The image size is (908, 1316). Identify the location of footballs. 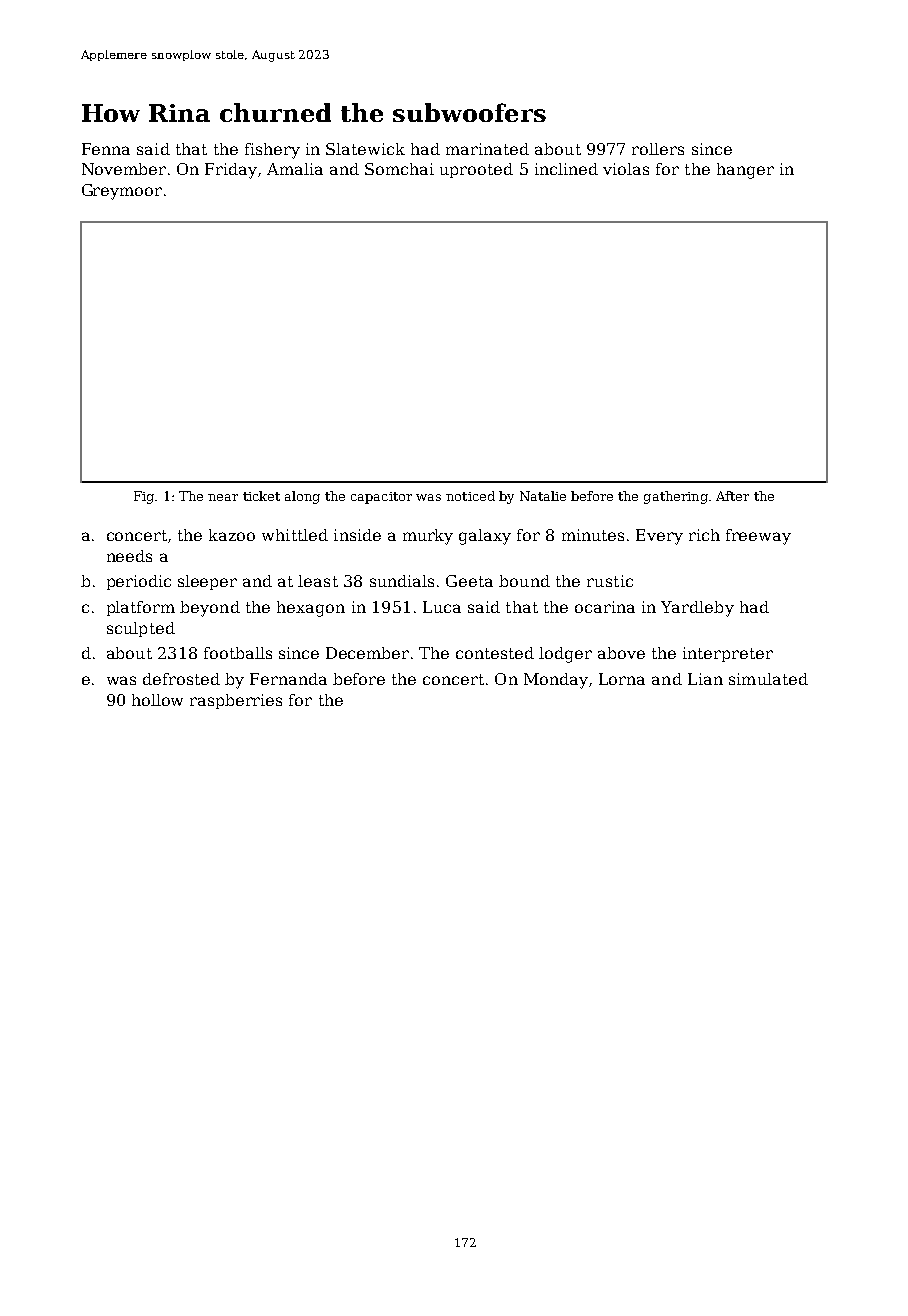
(238, 653).
